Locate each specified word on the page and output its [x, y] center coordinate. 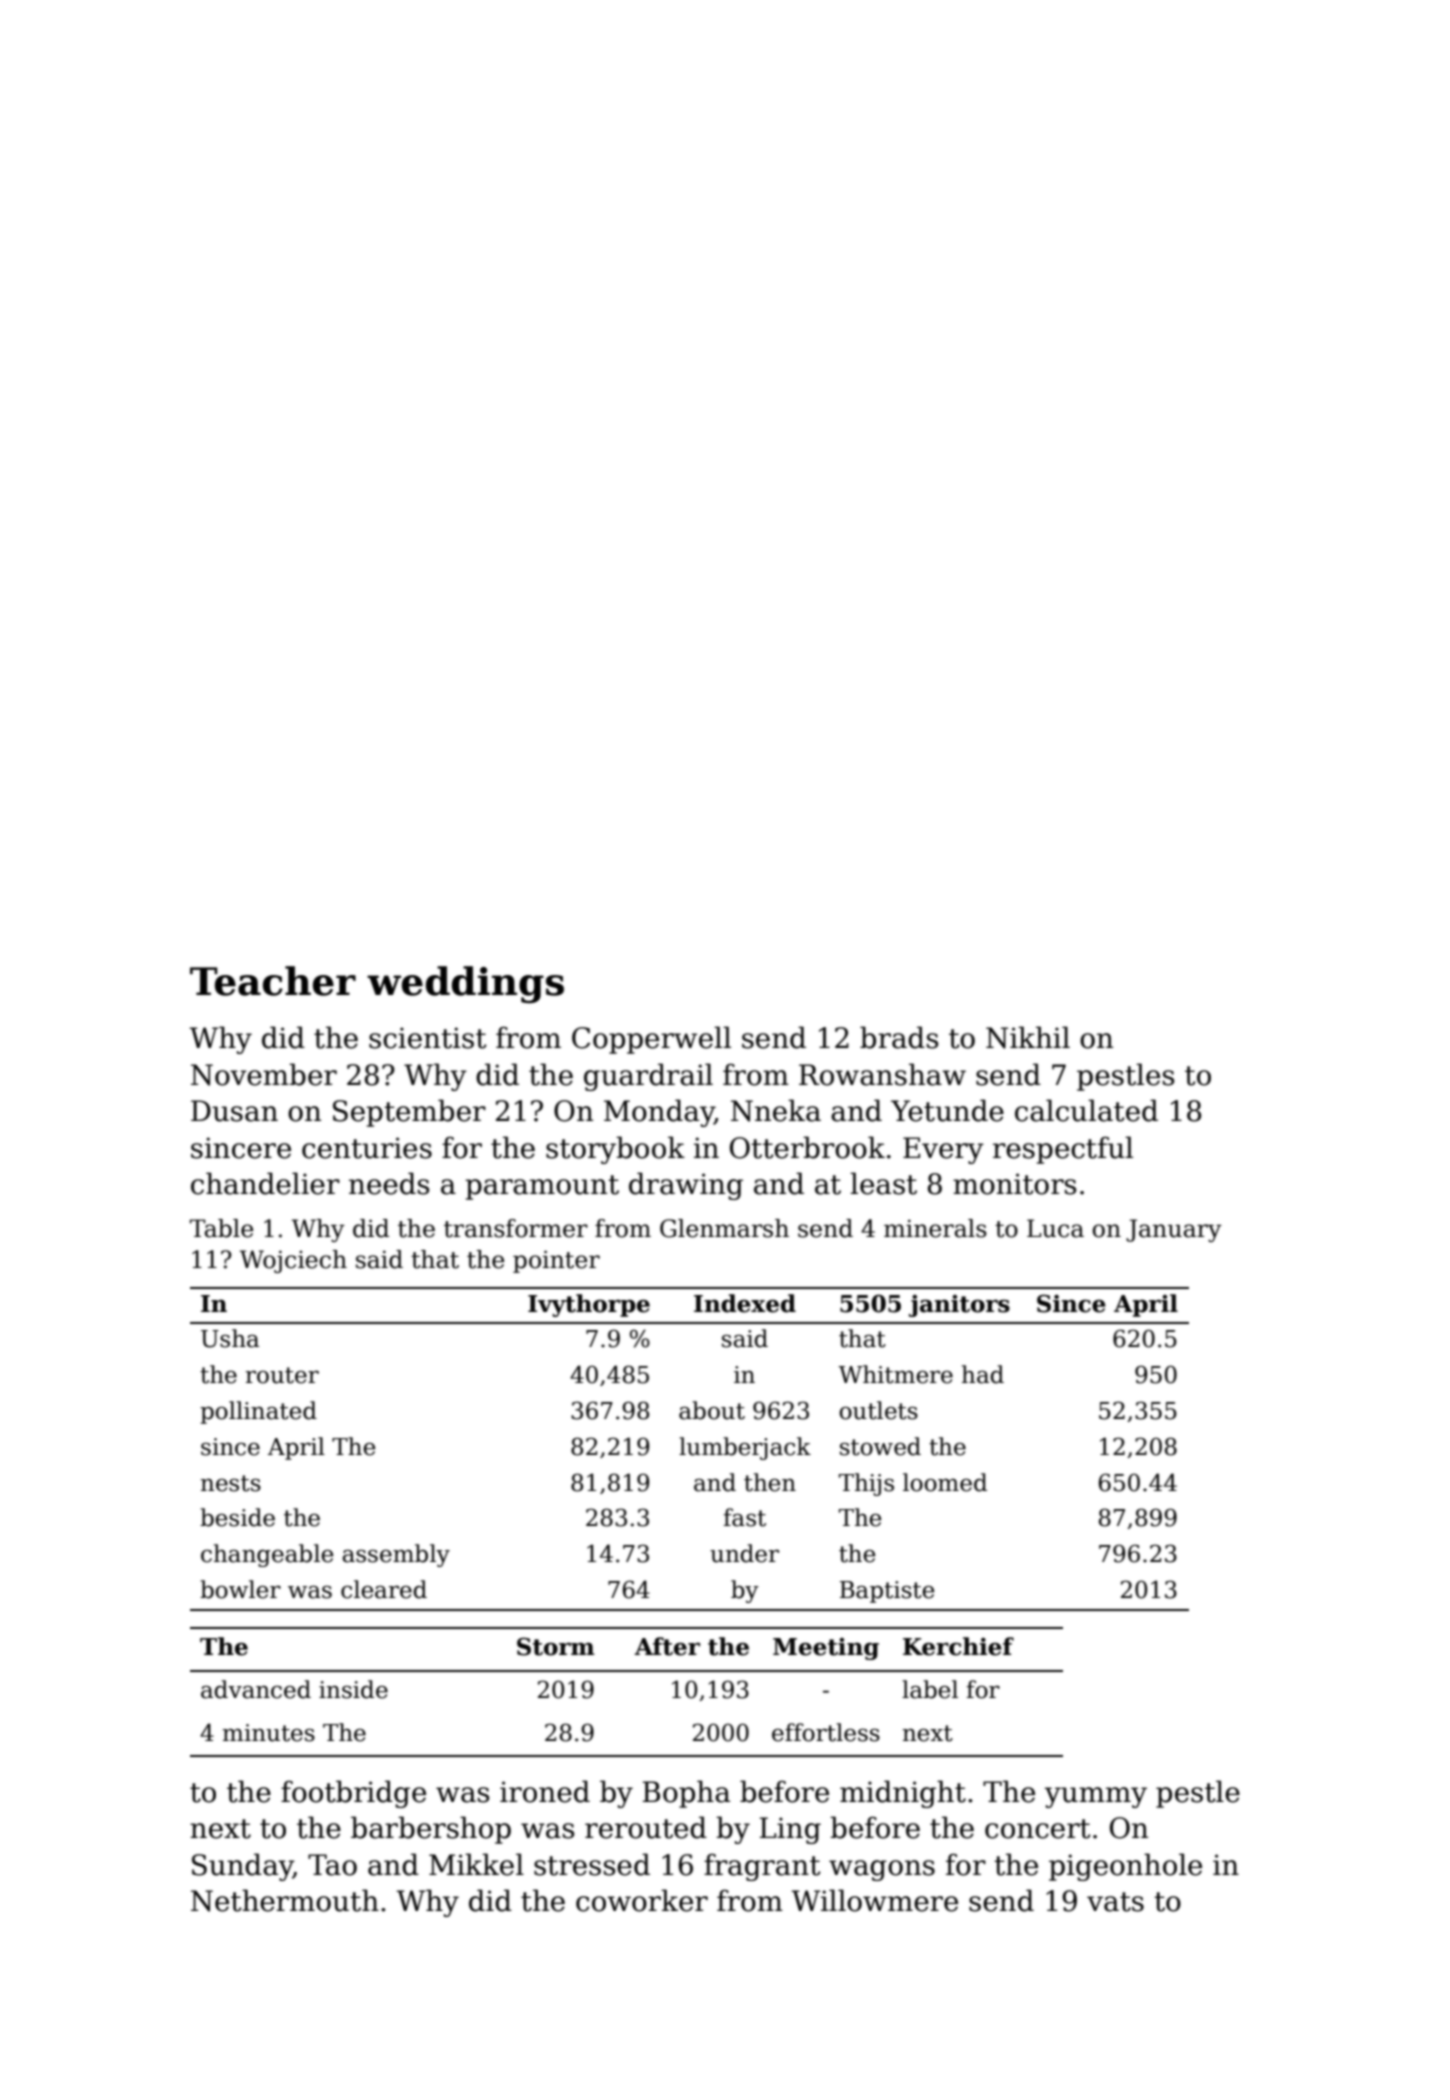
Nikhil [1028, 1037]
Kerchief [958, 1646]
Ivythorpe [589, 1305]
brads [899, 1037]
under [744, 1553]
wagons [882, 1870]
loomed [945, 1482]
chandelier [265, 1183]
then [770, 1482]
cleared [384, 1589]
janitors [959, 1306]
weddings [465, 984]
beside [237, 1517]
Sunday [242, 1867]
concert [1038, 1829]
